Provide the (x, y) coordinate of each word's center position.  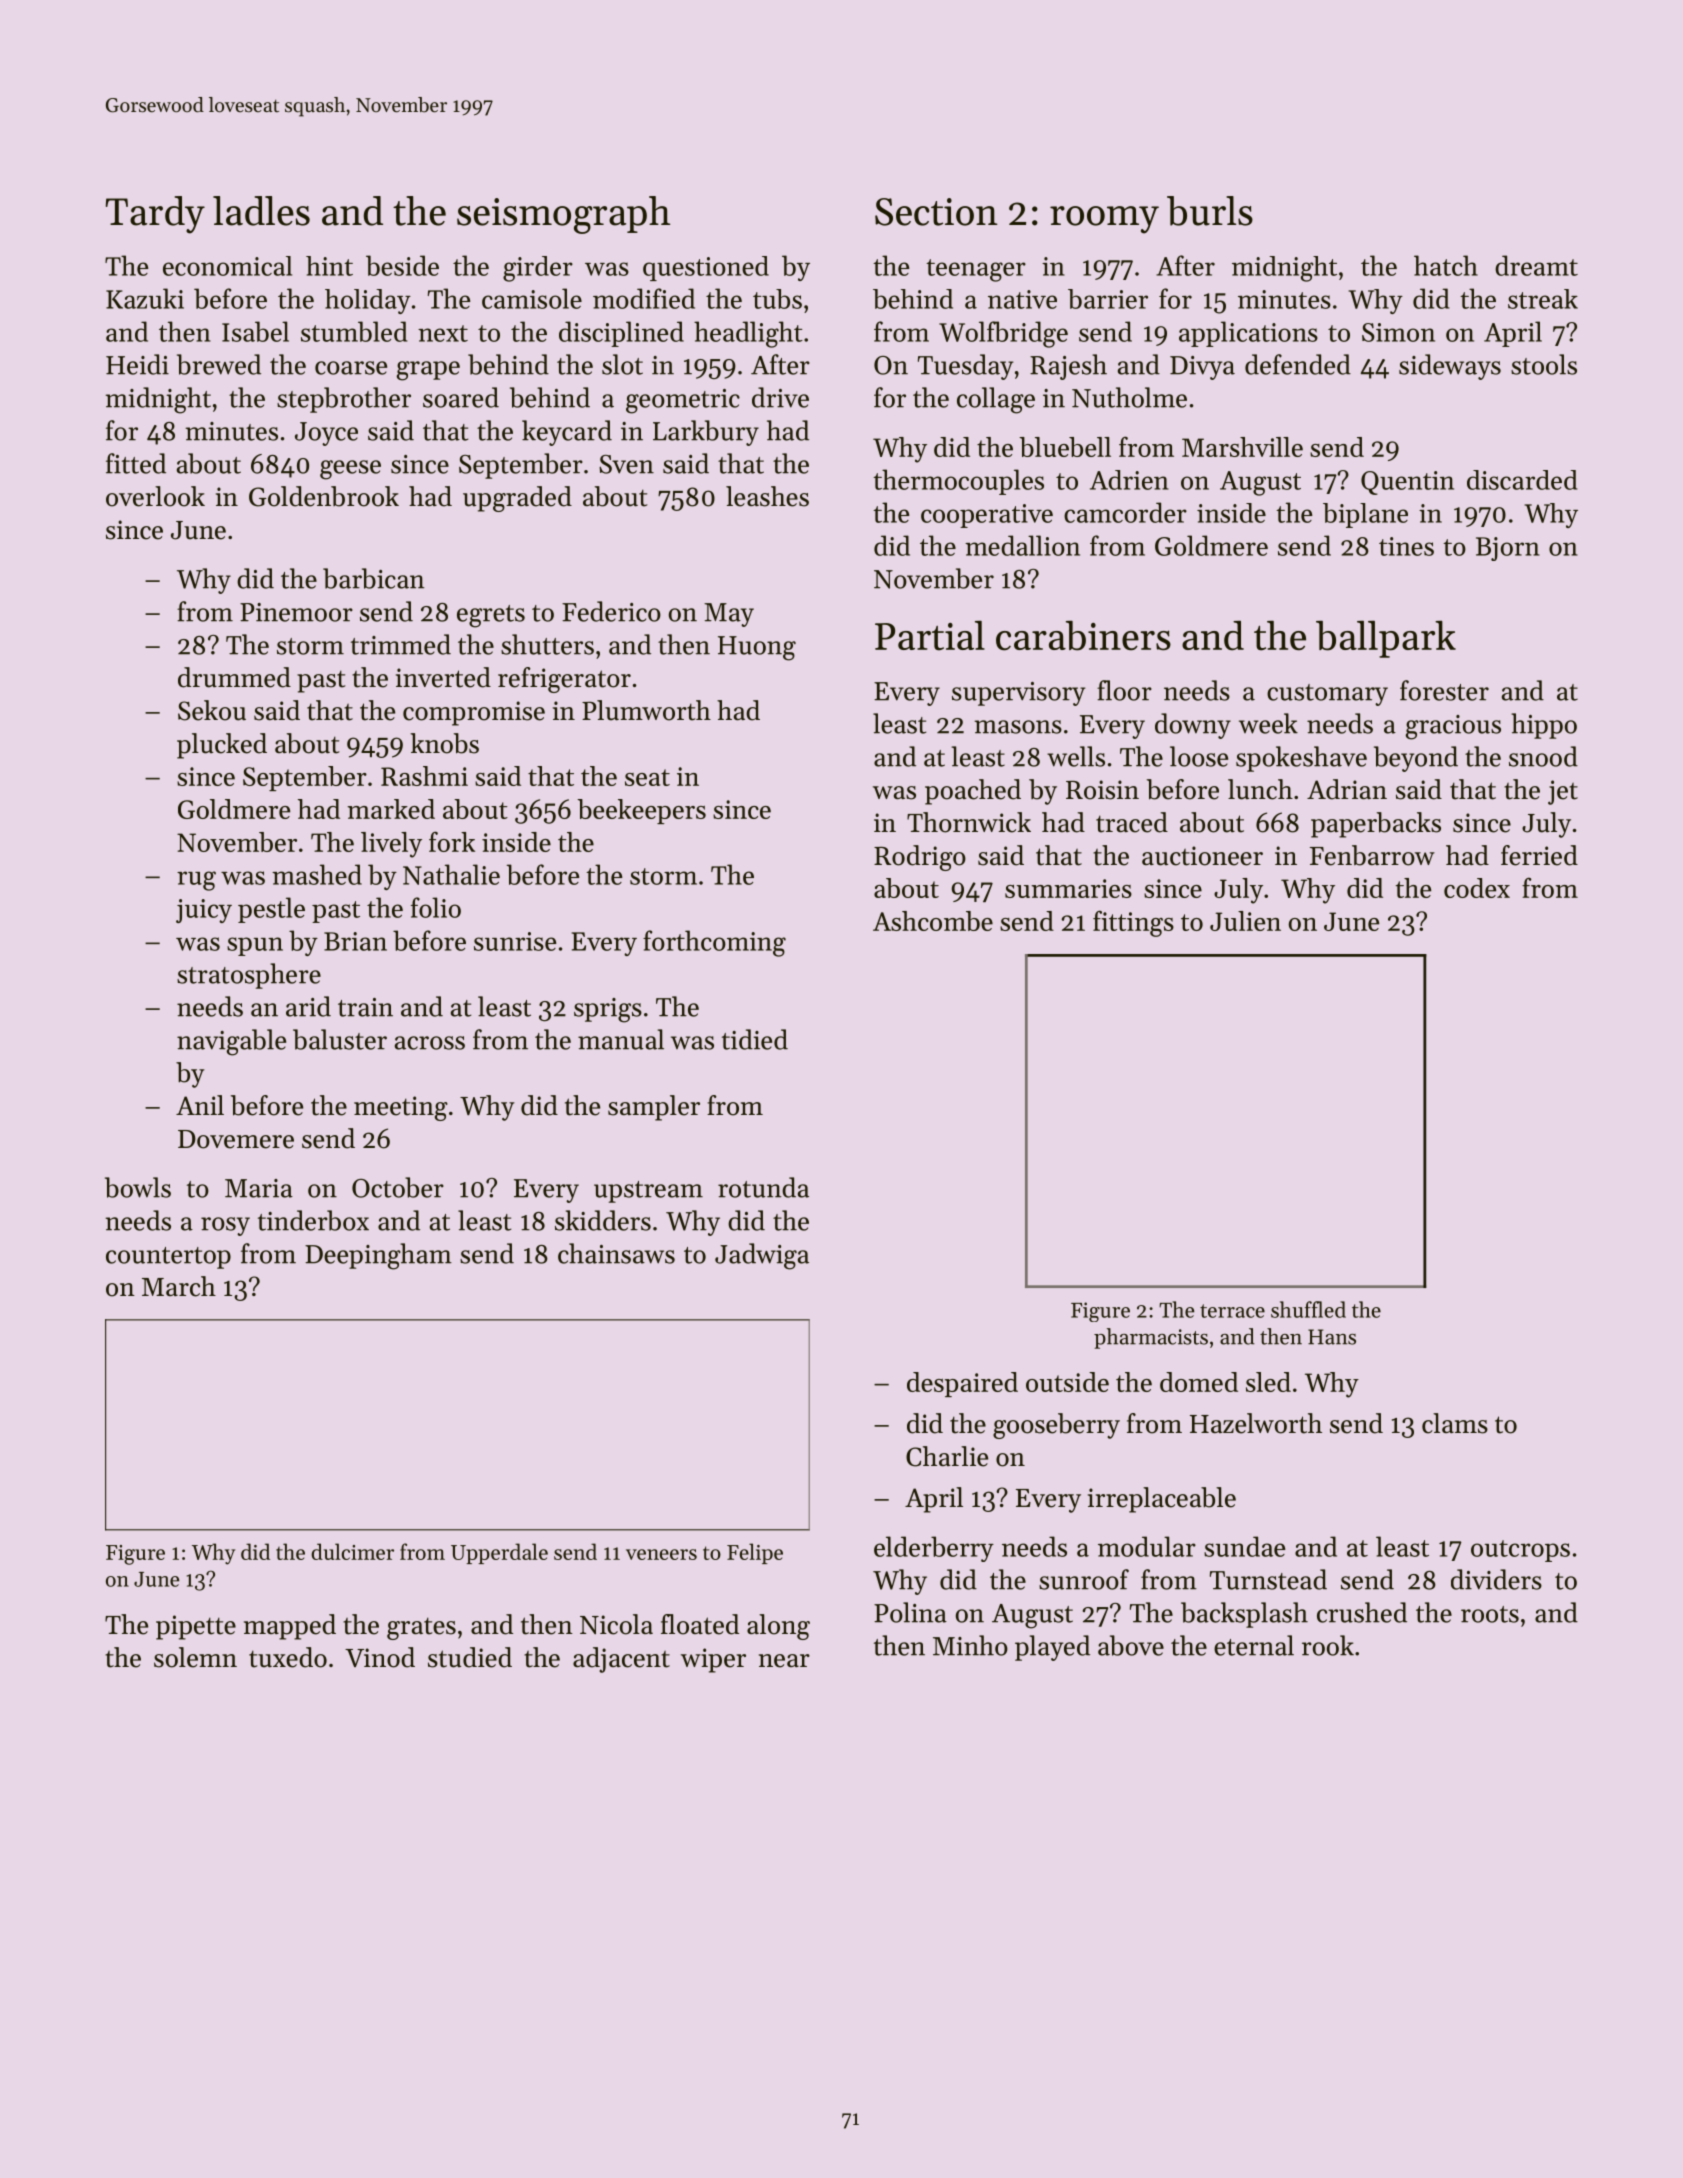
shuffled (1308, 1309)
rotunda (763, 1187)
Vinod (380, 1657)
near (784, 1661)
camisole (532, 298)
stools (1544, 364)
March (179, 1286)
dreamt (1536, 265)
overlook (155, 496)
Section (936, 212)
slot (622, 364)
